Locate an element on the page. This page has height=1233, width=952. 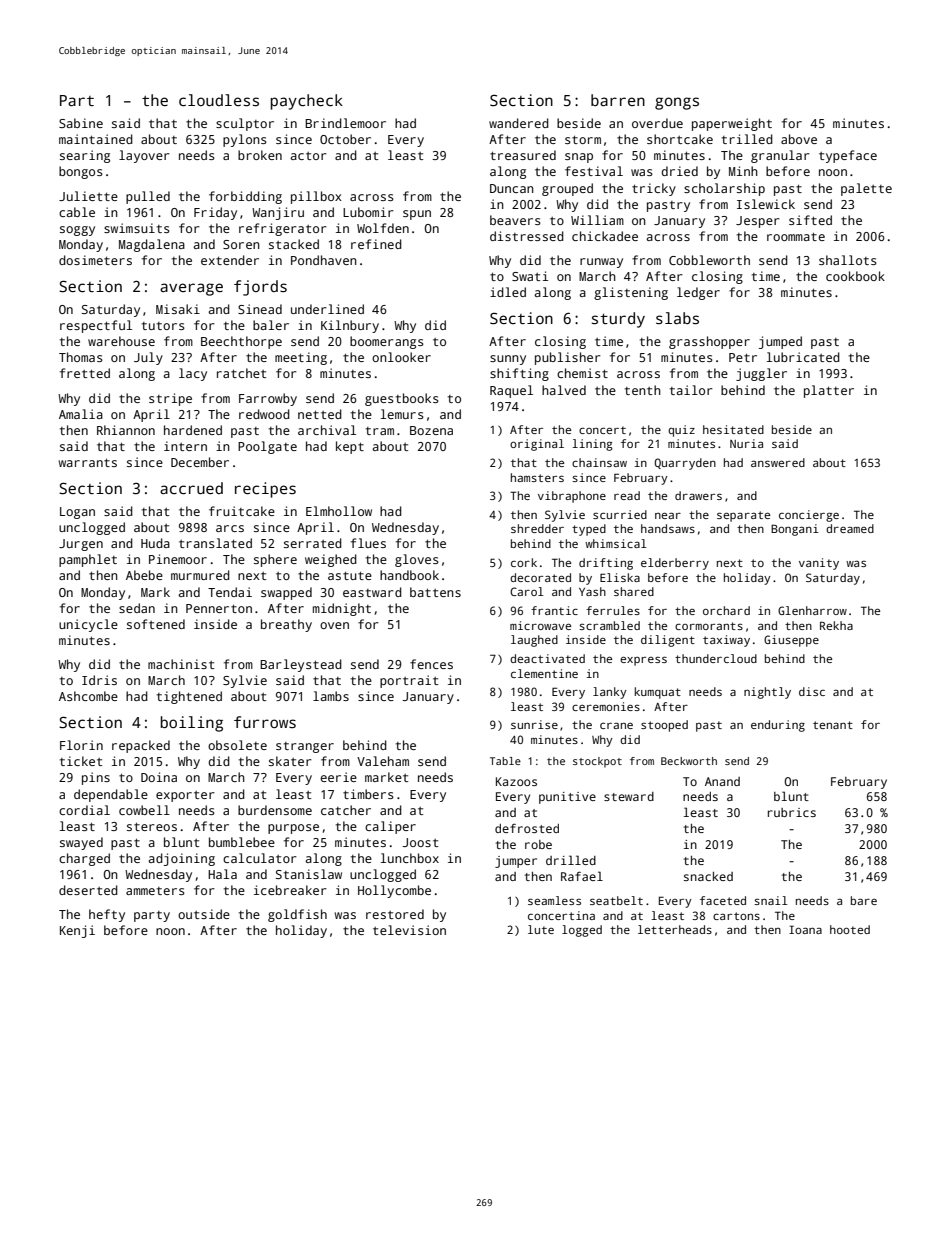
clementine is located at coordinates (544, 673).
